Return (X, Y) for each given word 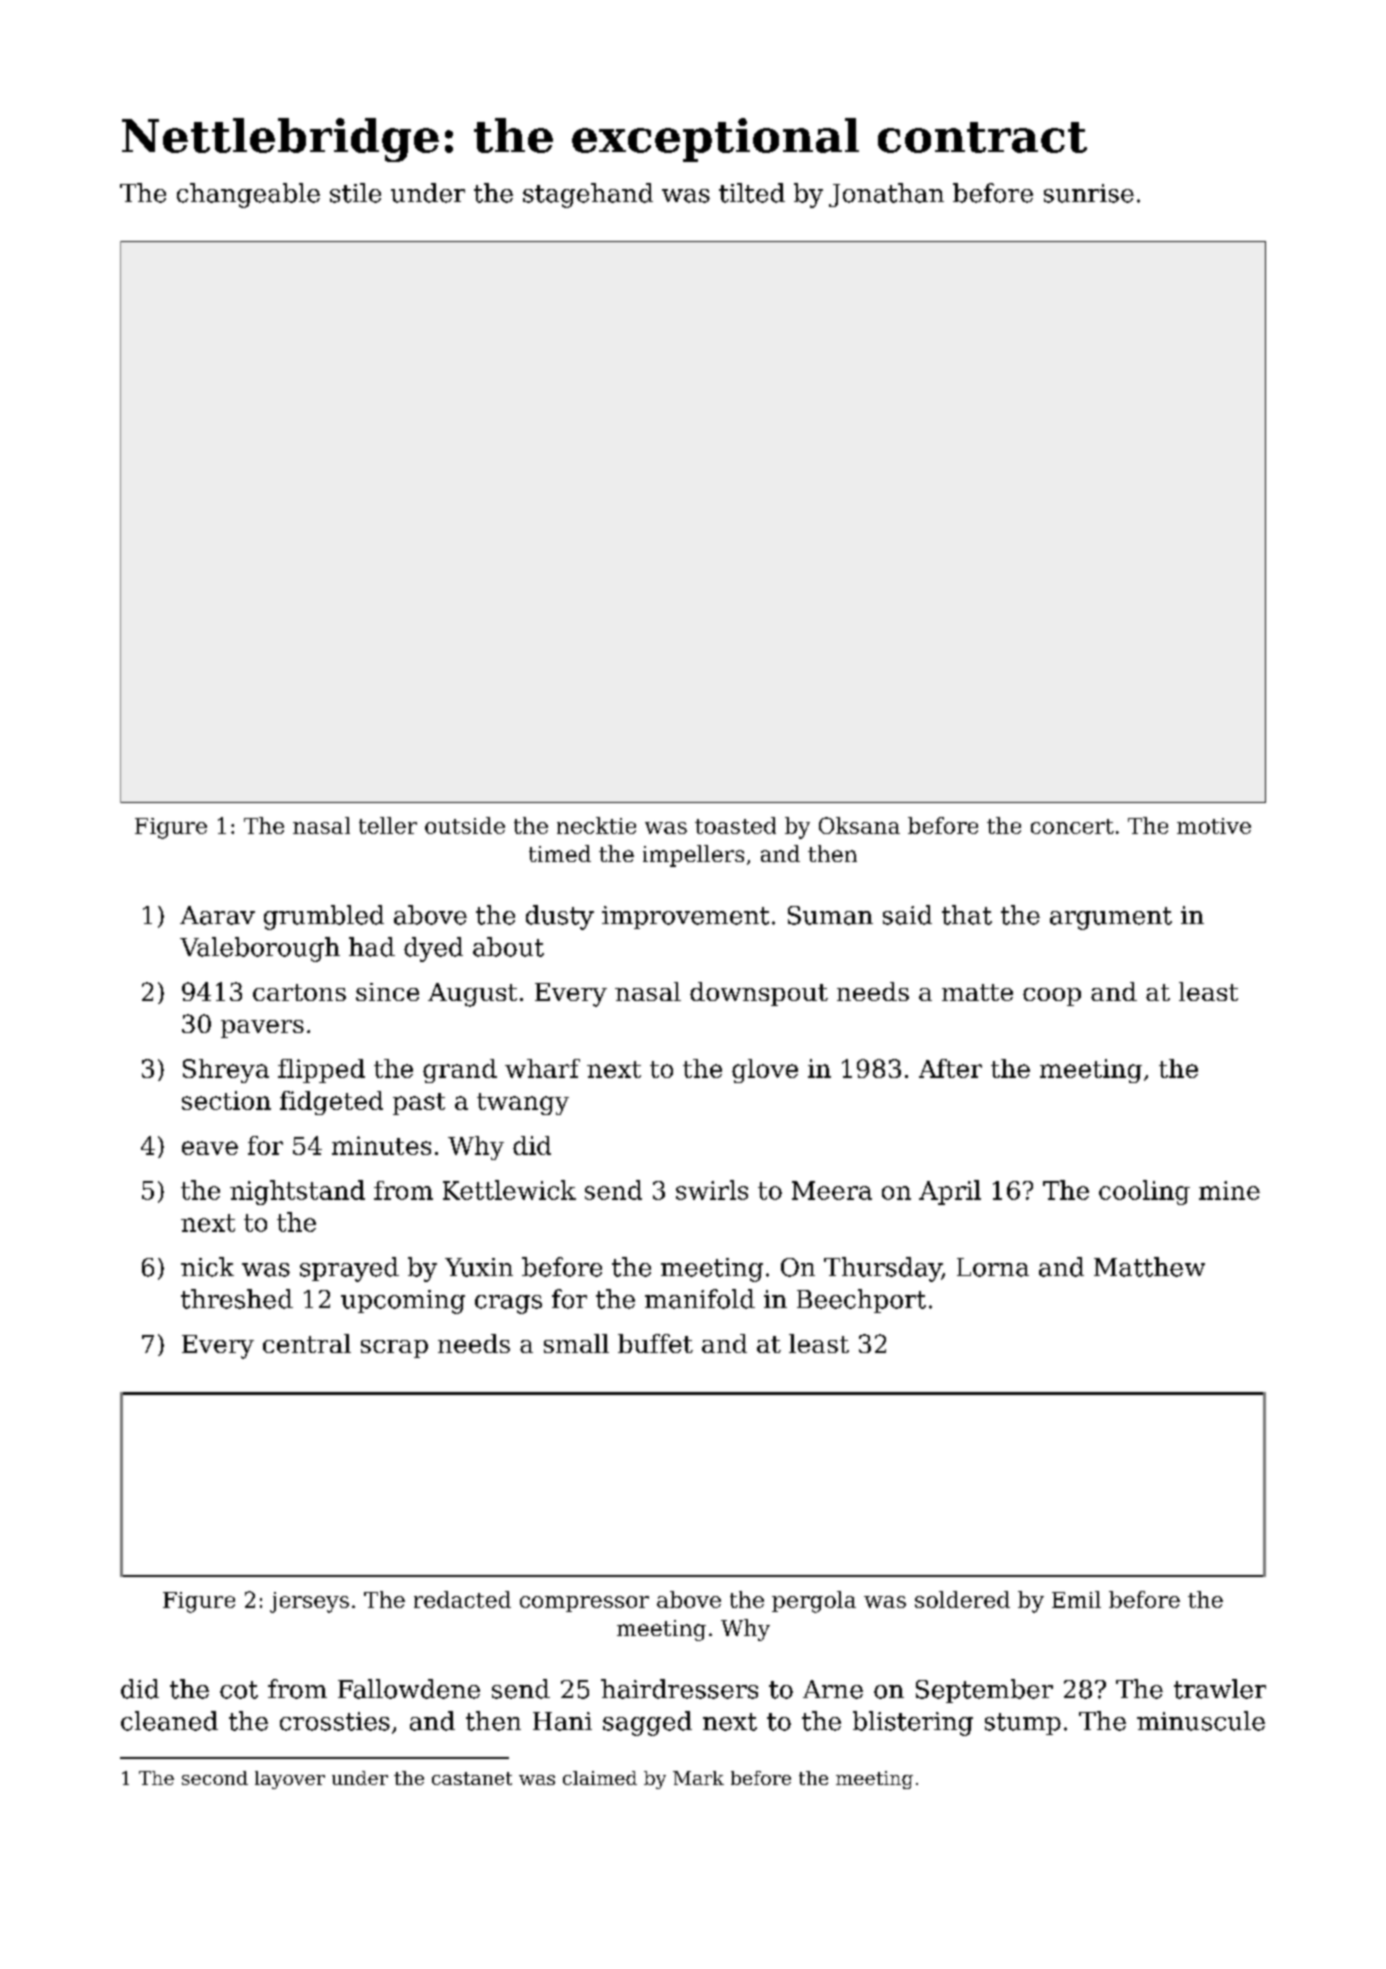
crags (508, 1304)
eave (210, 1148)
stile (355, 193)
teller (388, 825)
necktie (596, 825)
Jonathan (886, 195)
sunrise (1089, 193)
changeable (248, 195)
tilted (752, 193)
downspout (759, 994)
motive (1214, 826)
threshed (237, 1299)
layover (290, 1780)
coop (1052, 997)
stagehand (588, 195)
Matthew (1149, 1267)
